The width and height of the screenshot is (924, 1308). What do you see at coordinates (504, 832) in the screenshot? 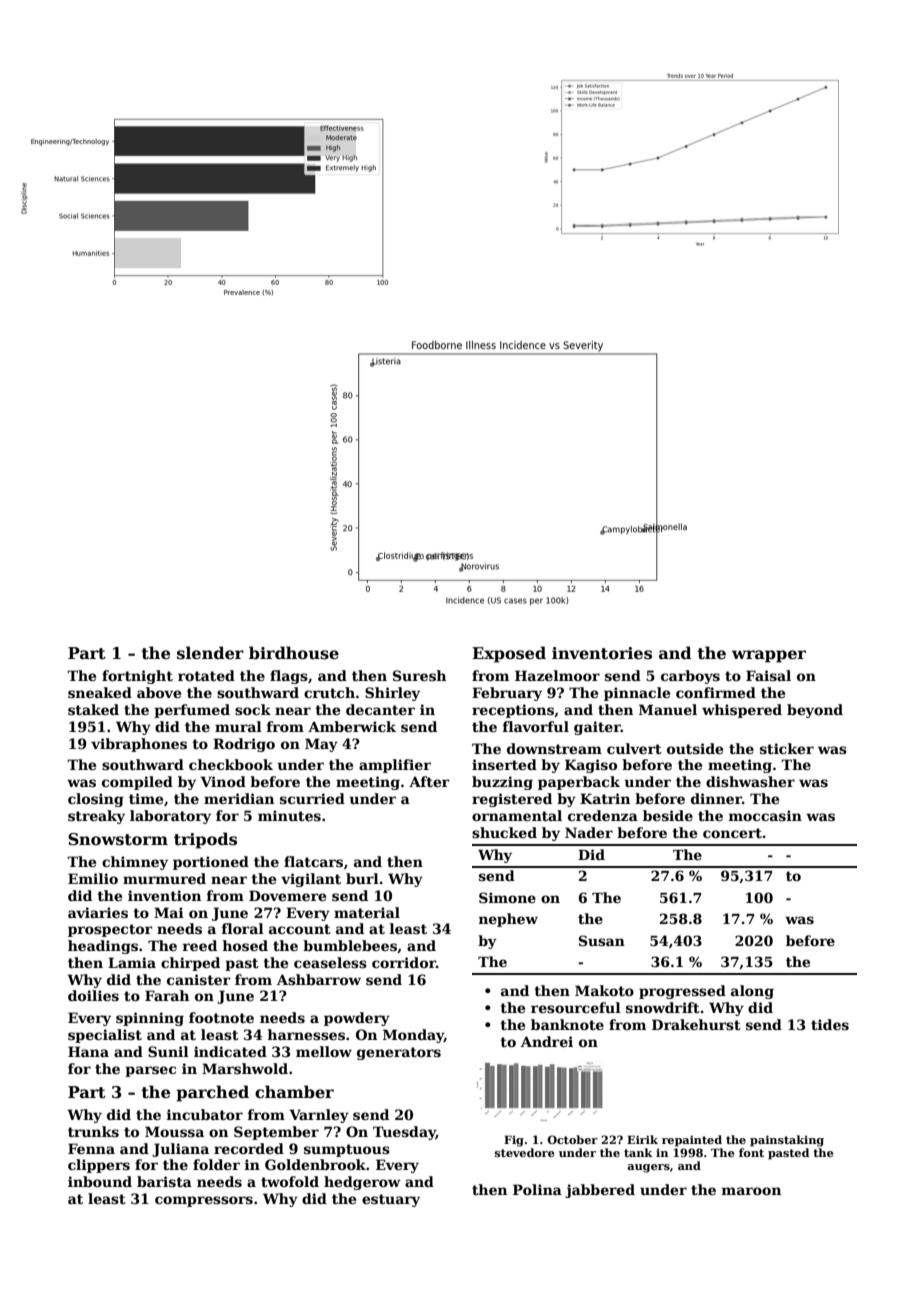
I see `shucked` at bounding box center [504, 832].
